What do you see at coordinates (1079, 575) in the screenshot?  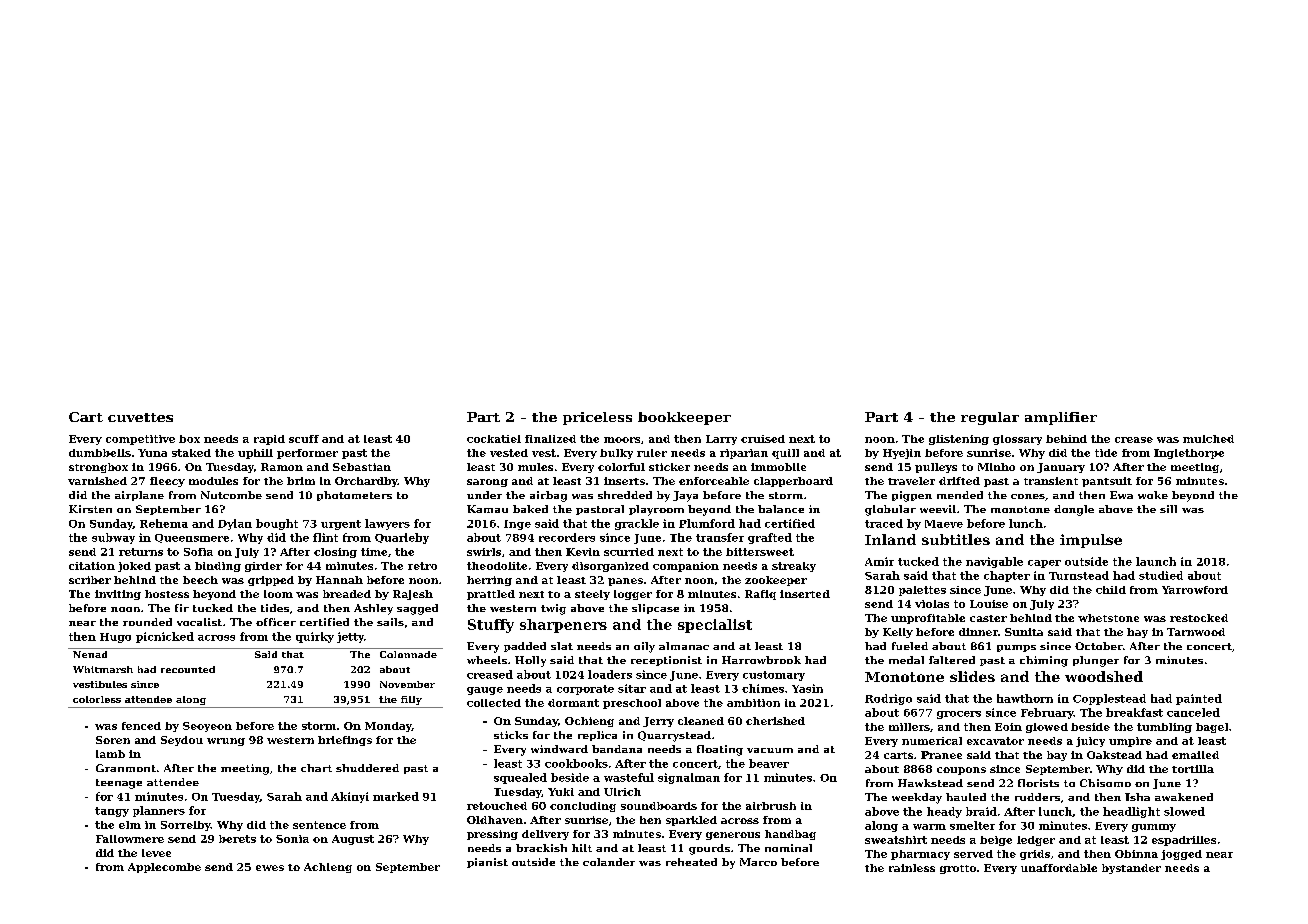 I see `Turnstead` at bounding box center [1079, 575].
